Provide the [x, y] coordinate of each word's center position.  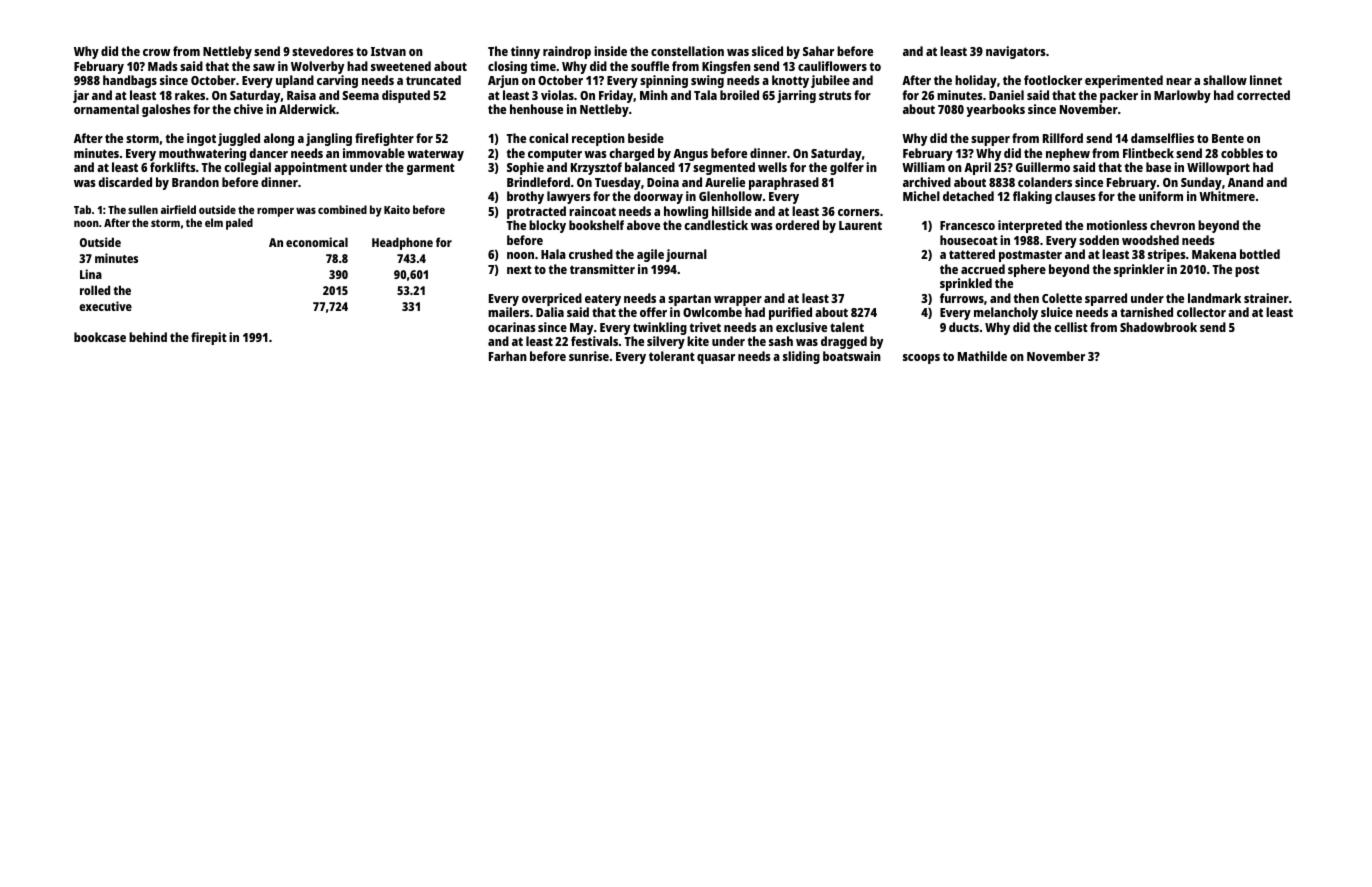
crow [156, 52]
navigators [1016, 52]
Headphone [402, 243]
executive [105, 306]
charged [631, 154]
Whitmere [1227, 196]
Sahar [818, 51]
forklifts [173, 167]
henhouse [536, 109]
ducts [964, 327]
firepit [209, 338]
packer [1119, 96]
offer [653, 312]
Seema [360, 95]
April [977, 168]
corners [859, 212]
